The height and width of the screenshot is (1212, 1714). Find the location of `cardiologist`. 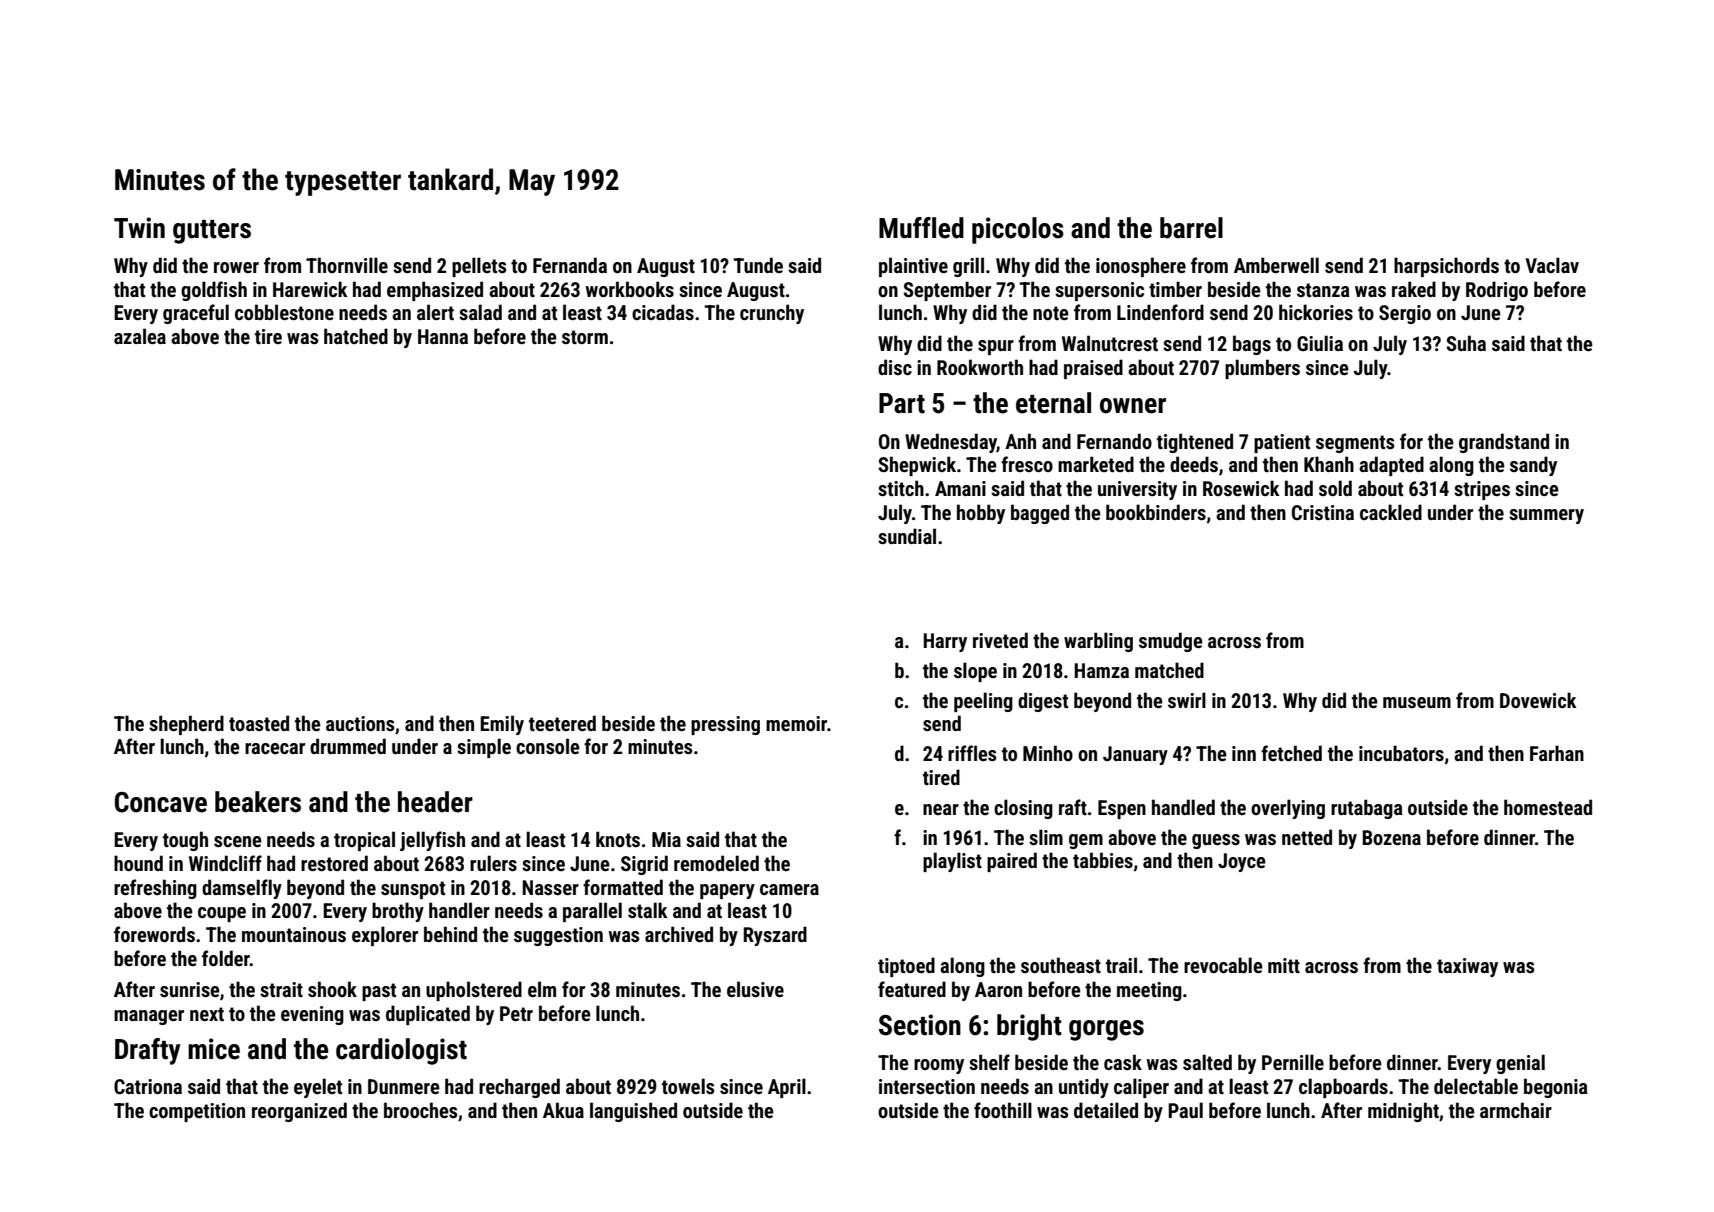

cardiologist is located at coordinates (401, 1051).
